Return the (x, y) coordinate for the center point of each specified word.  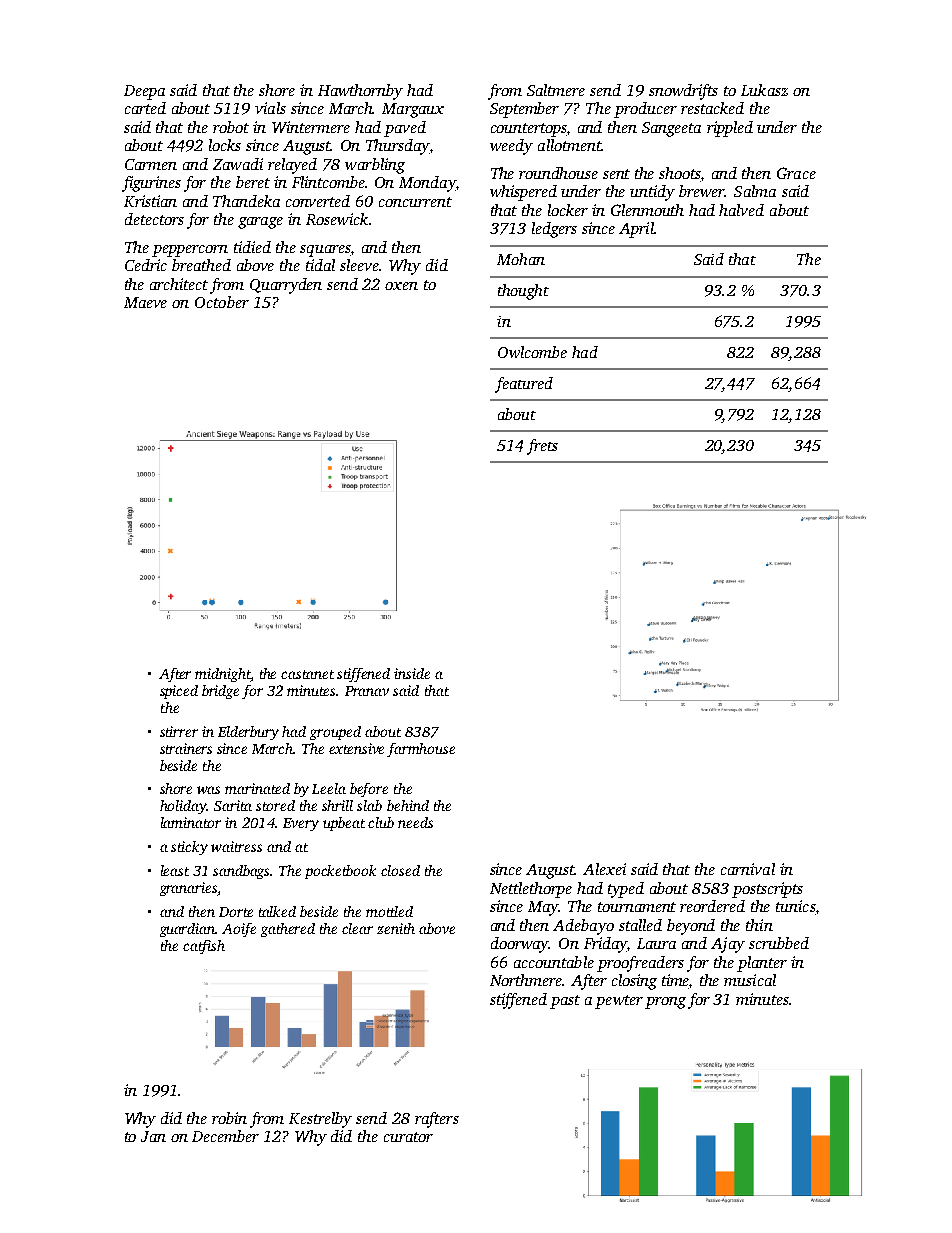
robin (229, 1118)
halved (741, 210)
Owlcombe (532, 352)
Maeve (145, 302)
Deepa (144, 92)
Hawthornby (360, 92)
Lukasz (764, 90)
